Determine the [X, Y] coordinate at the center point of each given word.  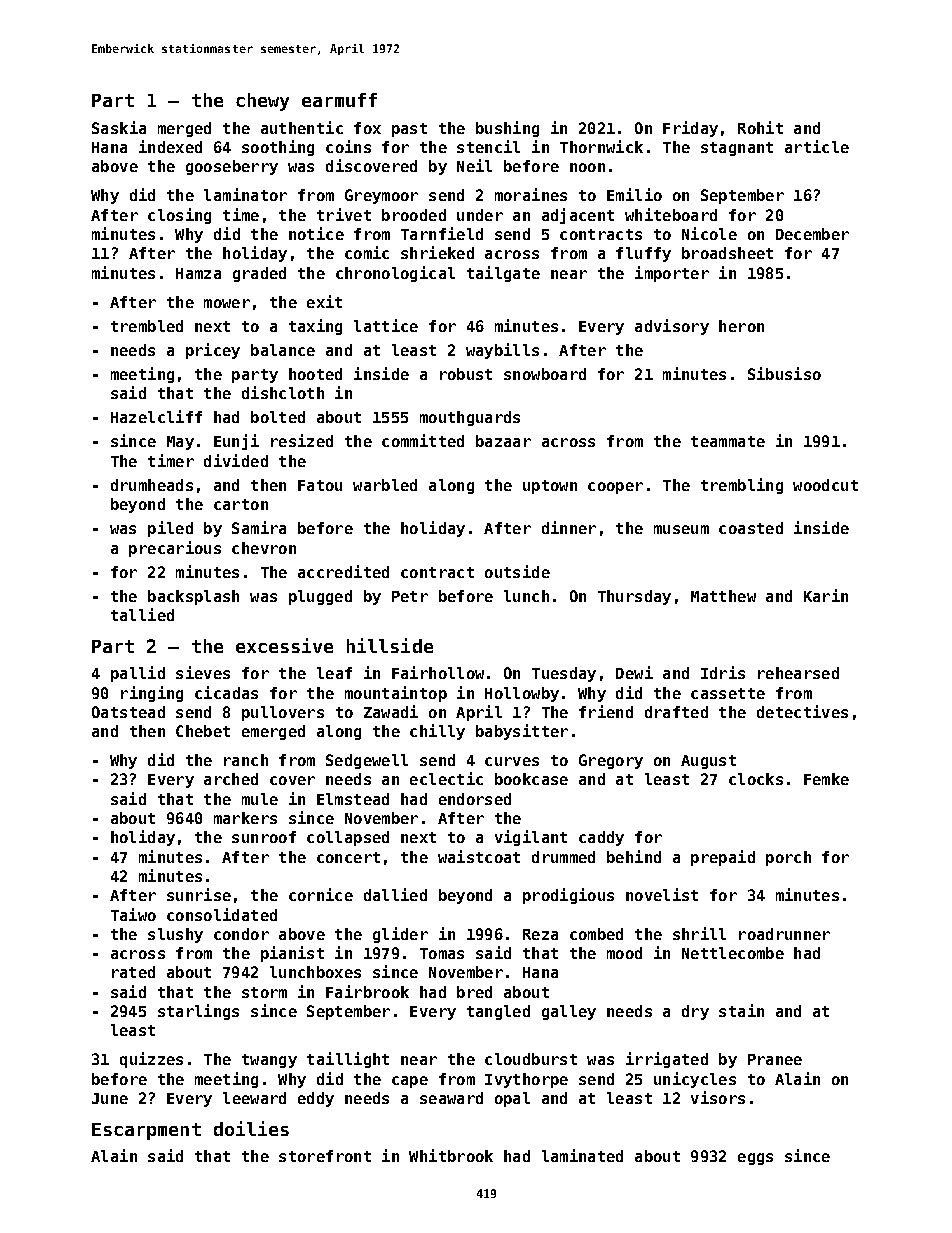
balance [283, 350]
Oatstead [128, 712]
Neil [474, 165]
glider [400, 935]
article [817, 146]
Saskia [119, 127]
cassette [728, 693]
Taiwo [133, 914]
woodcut [825, 485]
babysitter [522, 732]
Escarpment [146, 1131]
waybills [502, 351]
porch [788, 858]
